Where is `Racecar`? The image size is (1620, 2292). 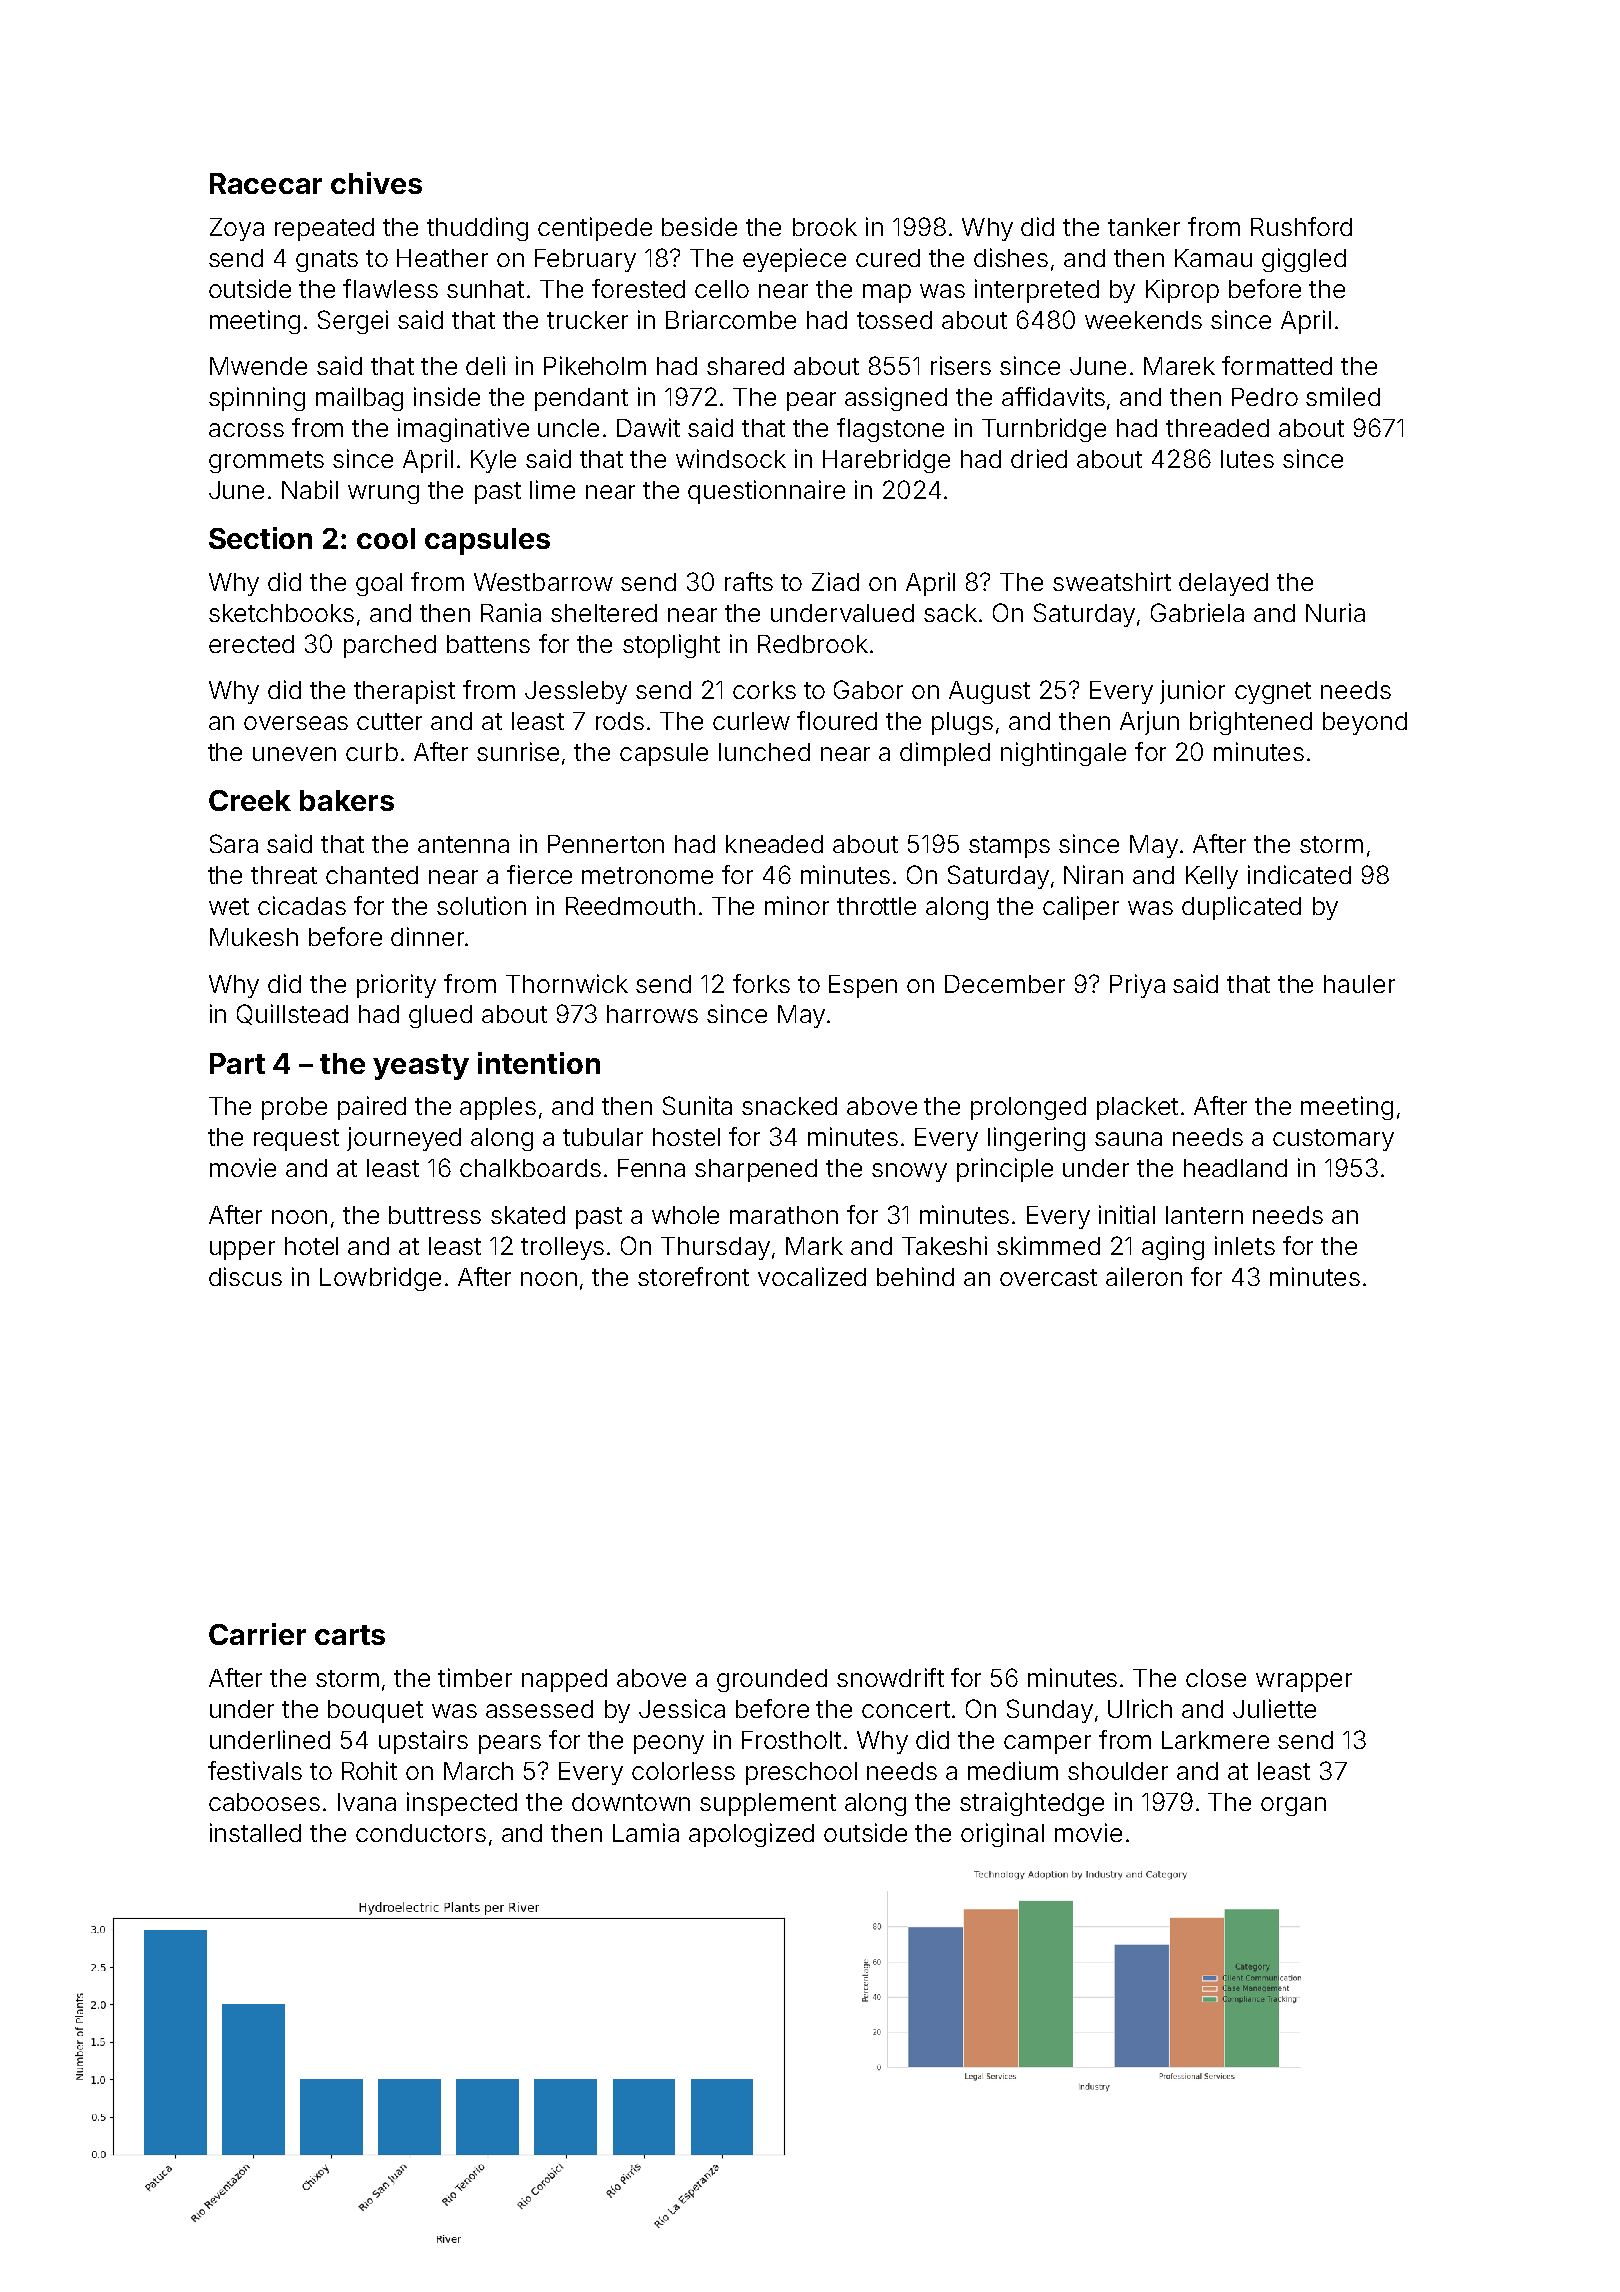 Racecar is located at coordinates (266, 183).
